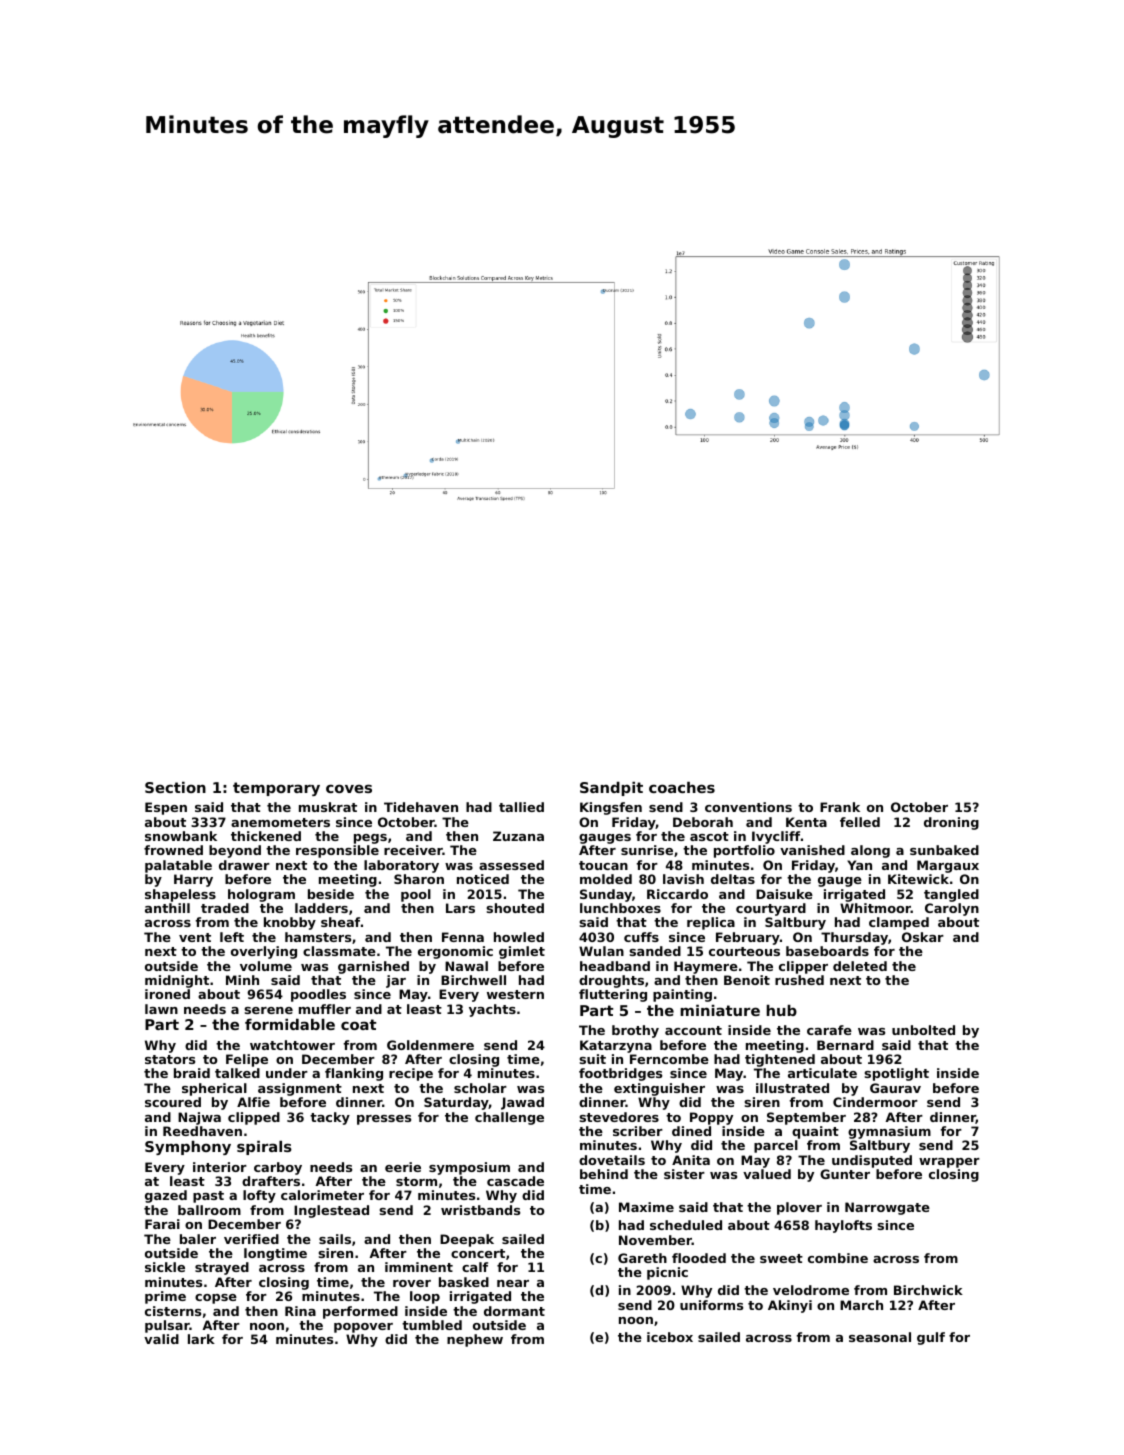  What do you see at coordinates (325, 1009) in the screenshot?
I see `muffler` at bounding box center [325, 1009].
